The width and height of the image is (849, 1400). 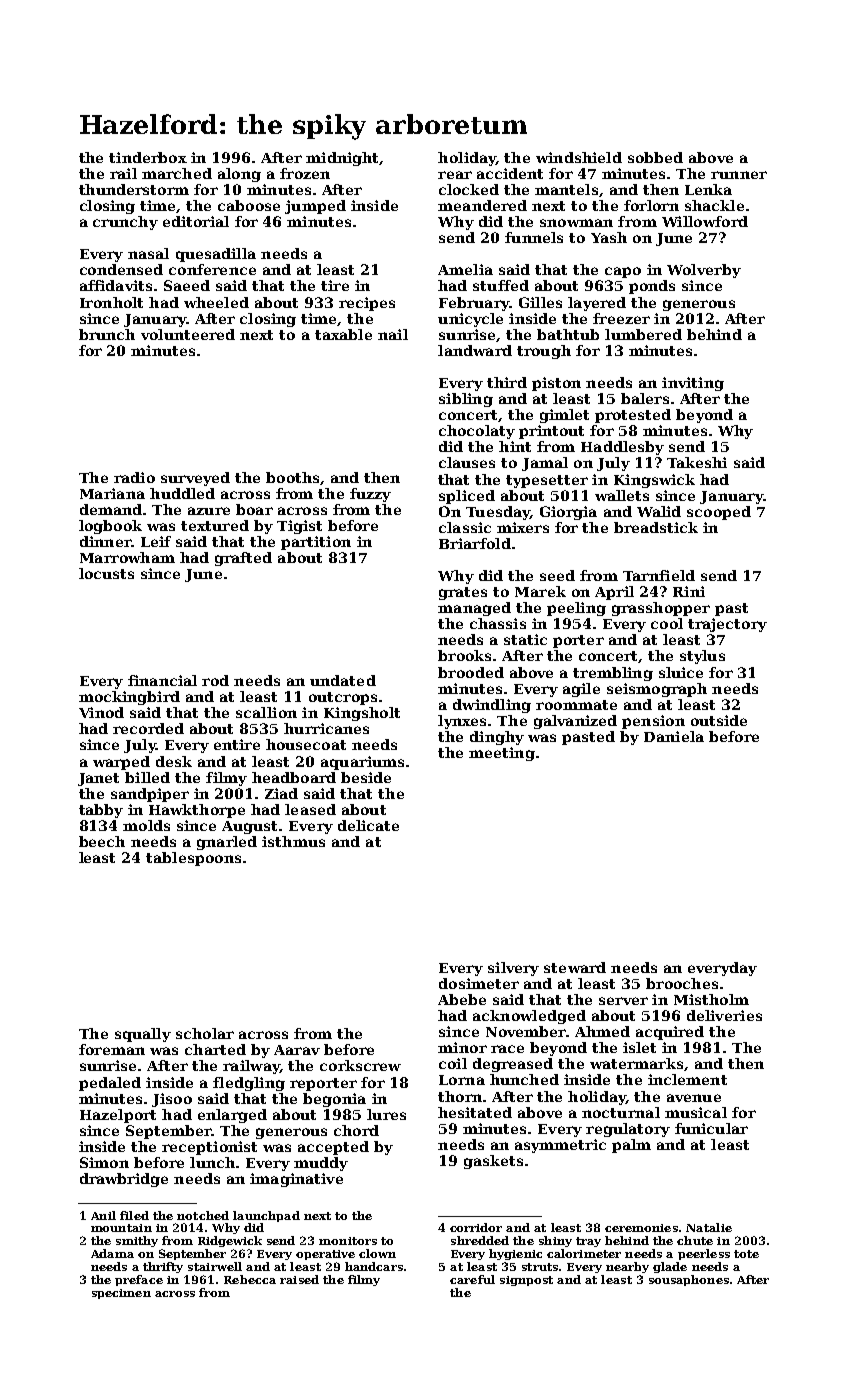 What do you see at coordinates (356, 1130) in the image?
I see `chord` at bounding box center [356, 1130].
